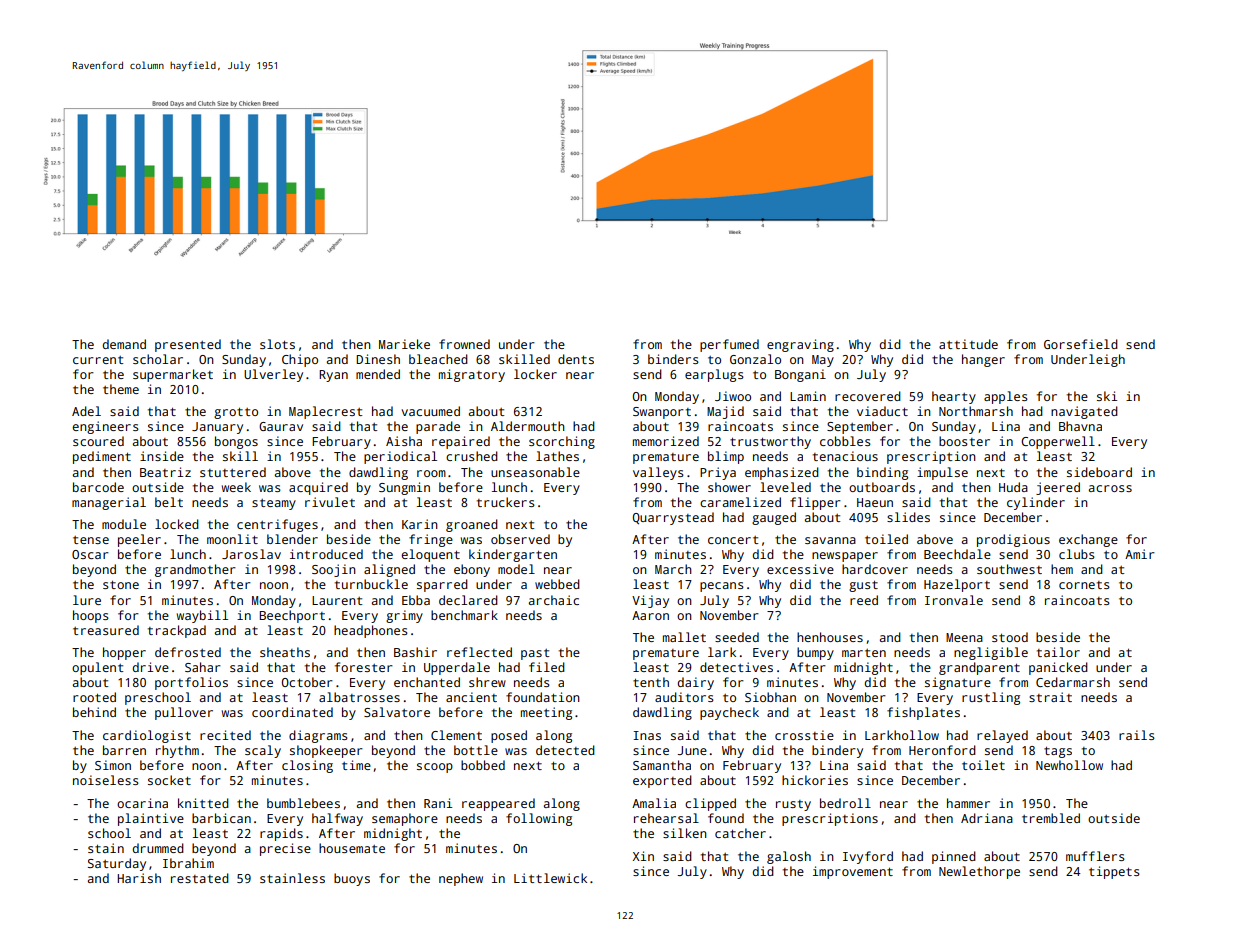 This screenshot has width=1233, height=952. Describe the element at coordinates (804, 735) in the screenshot. I see `crosstie` at that location.
